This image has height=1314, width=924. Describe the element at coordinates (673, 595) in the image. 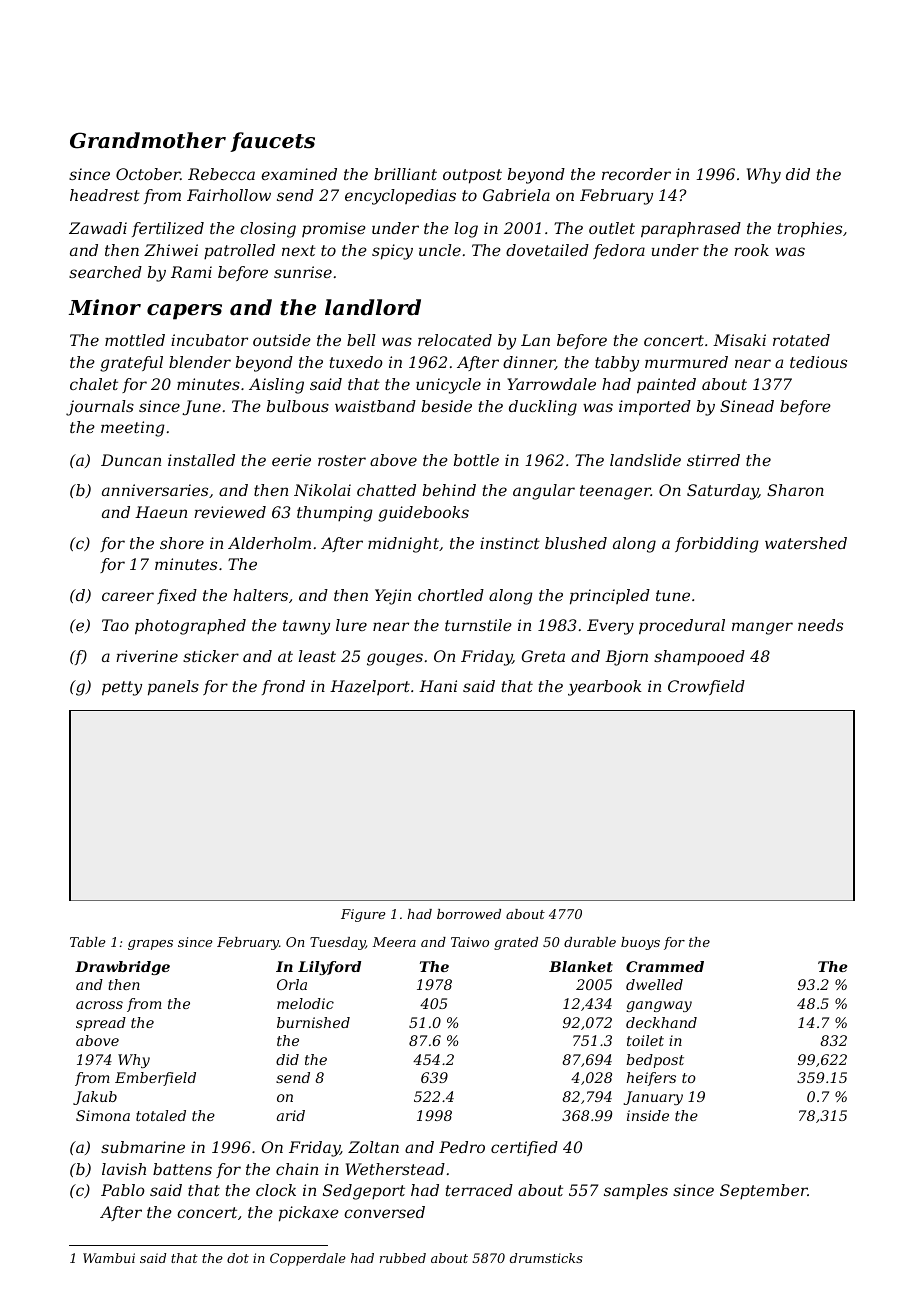

I see `tune` at that location.
